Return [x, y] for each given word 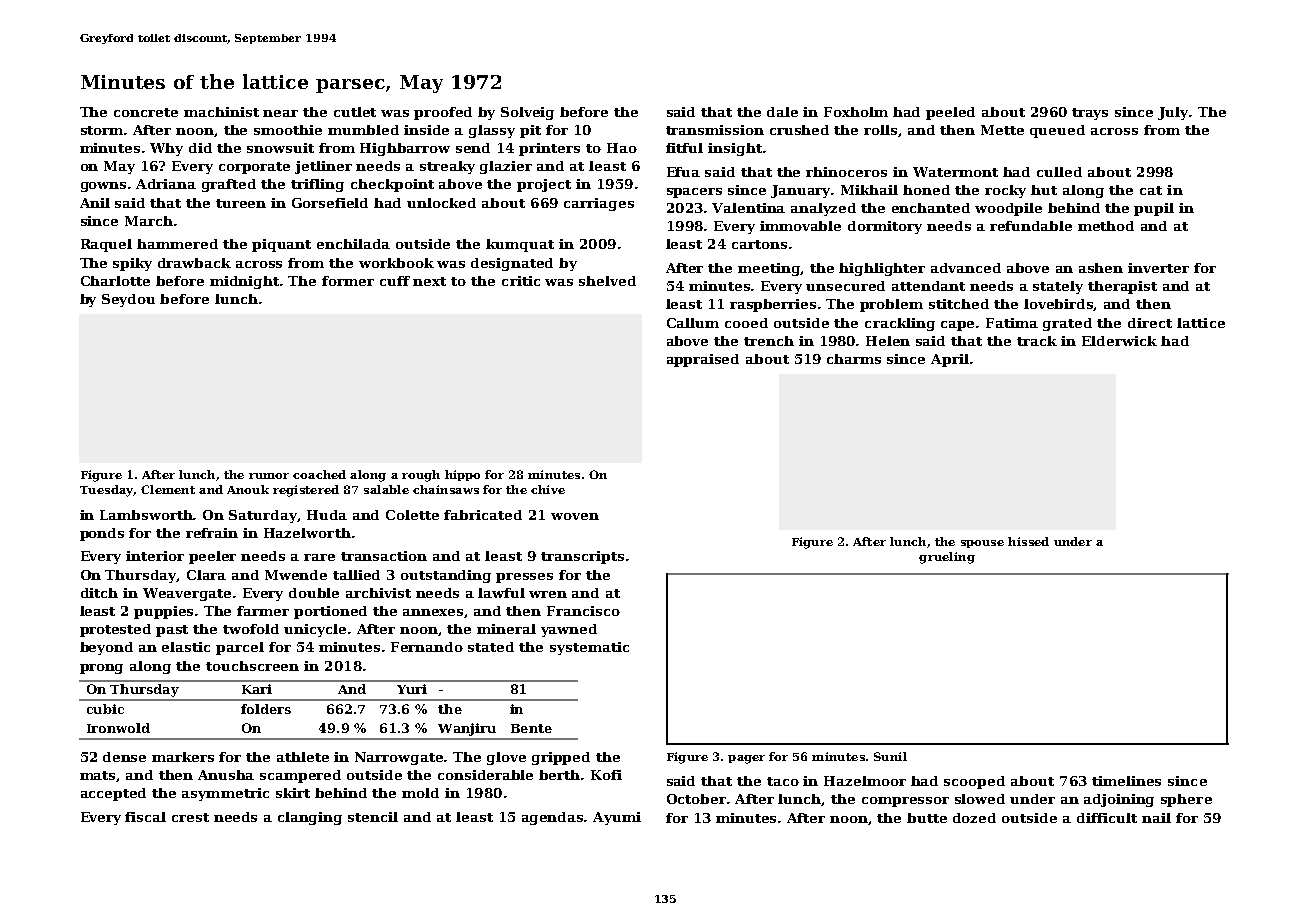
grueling [947, 558]
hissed [1028, 541]
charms [854, 359]
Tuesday [106, 491]
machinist [221, 112]
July [1173, 113]
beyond [106, 648]
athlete [303, 757]
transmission [715, 130]
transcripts [582, 557]
